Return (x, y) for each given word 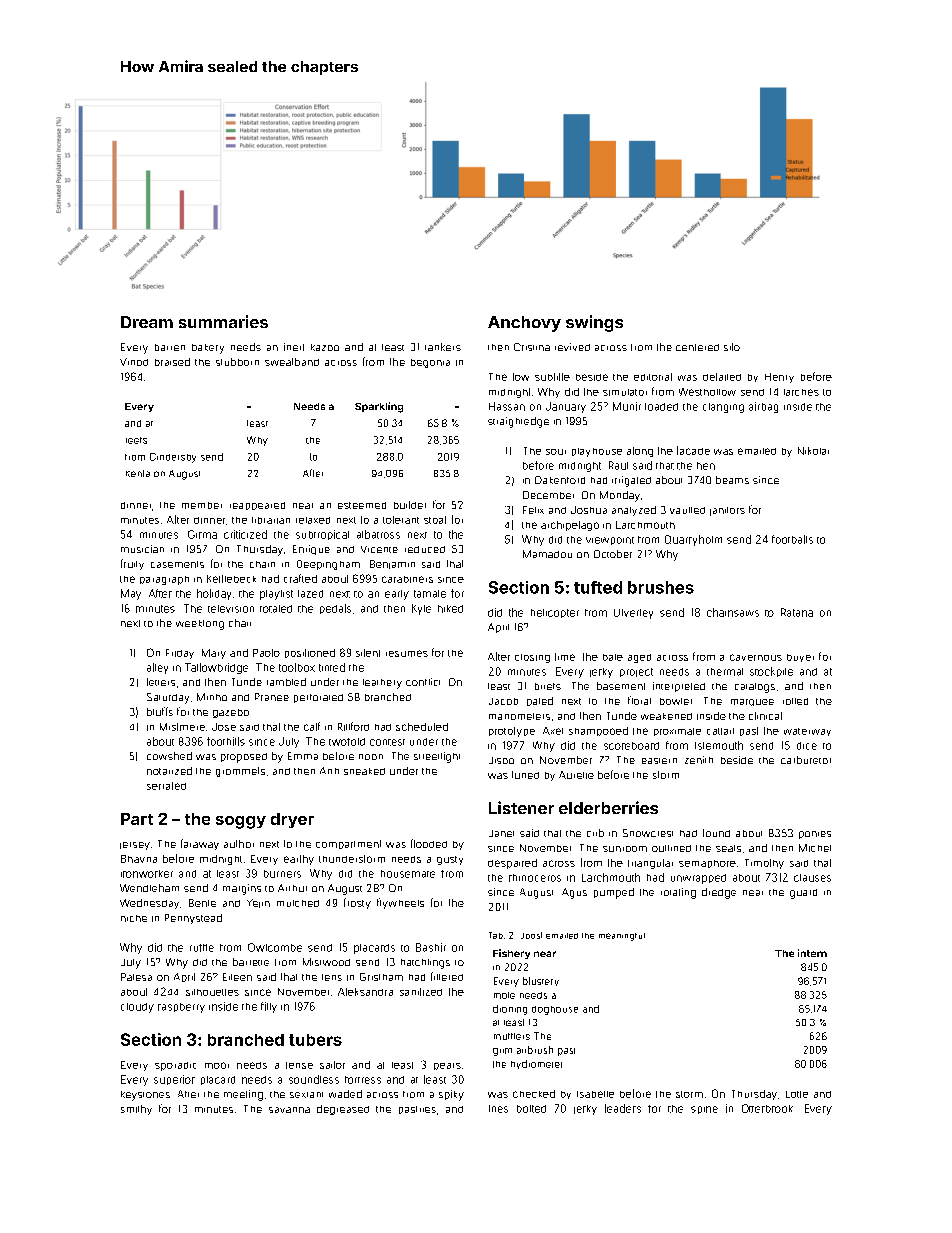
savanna (289, 1110)
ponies (815, 835)
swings (594, 323)
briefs (548, 686)
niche (134, 918)
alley (157, 668)
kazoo (325, 347)
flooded (429, 843)
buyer (800, 658)
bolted (531, 1109)
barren (170, 347)
